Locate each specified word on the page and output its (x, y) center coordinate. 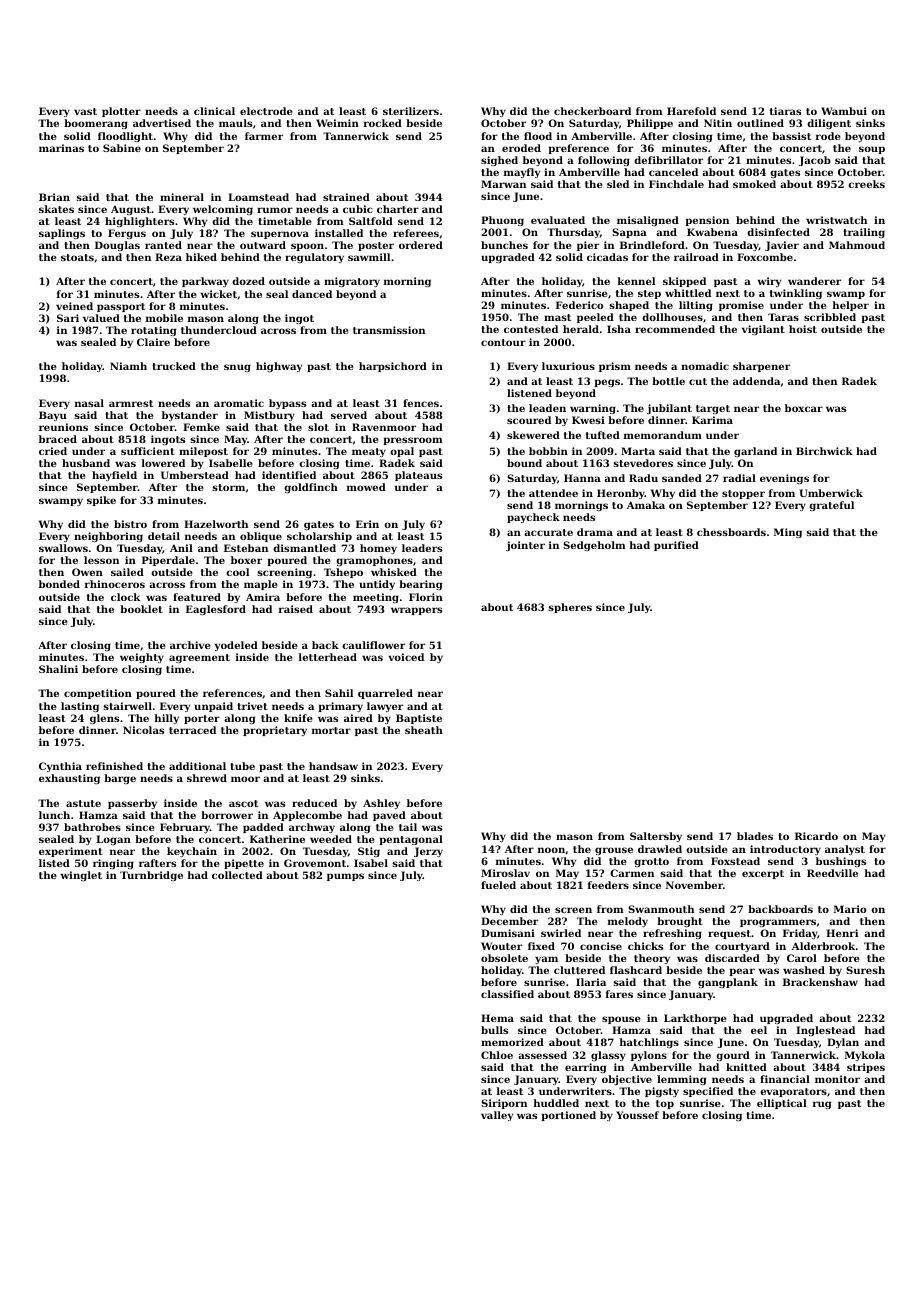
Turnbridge (151, 876)
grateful (831, 506)
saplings (62, 234)
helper (850, 306)
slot (318, 427)
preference (578, 149)
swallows (63, 548)
